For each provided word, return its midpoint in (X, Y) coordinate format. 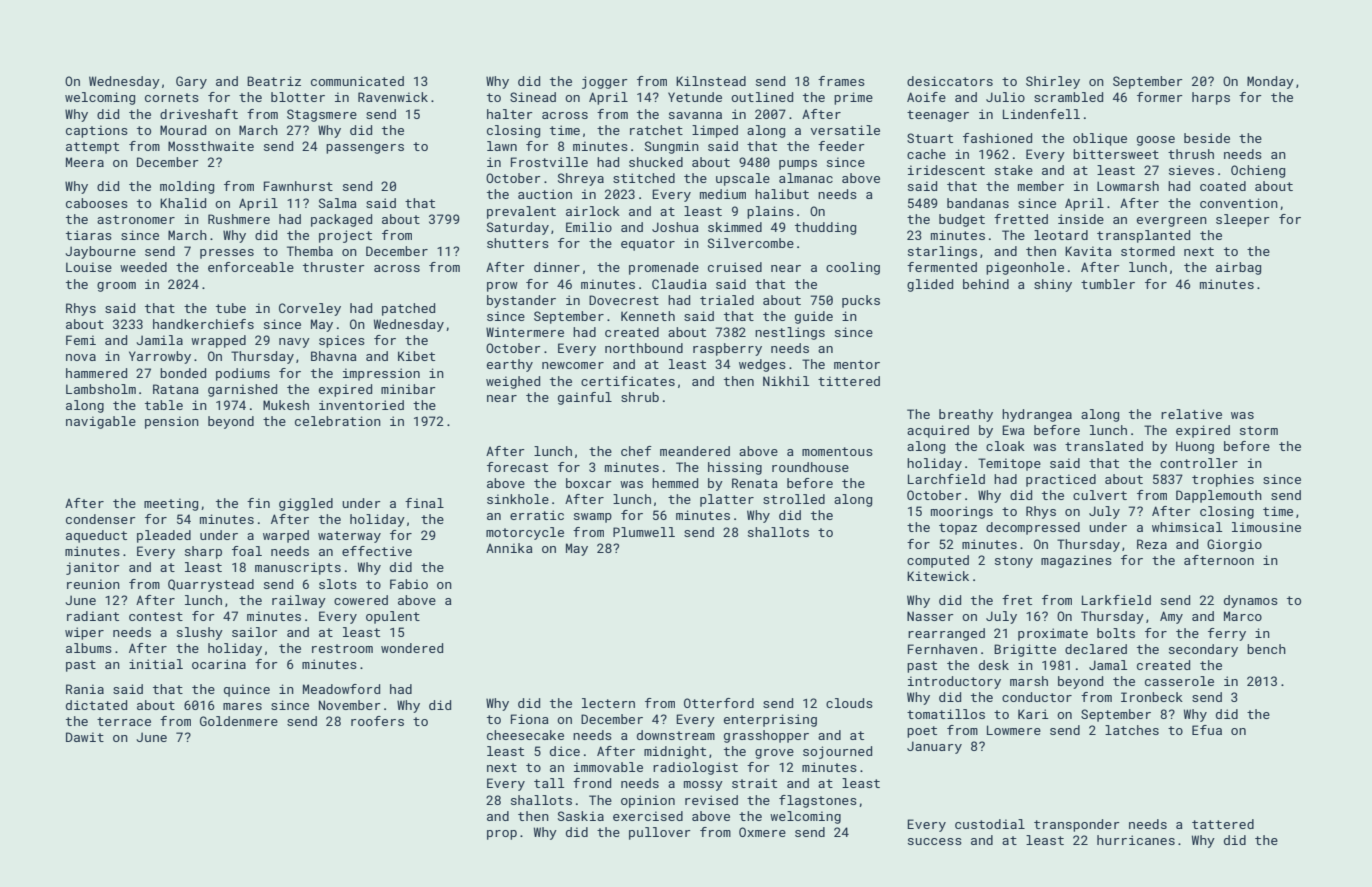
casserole (1179, 681)
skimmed (735, 227)
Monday (1270, 82)
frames (841, 81)
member (1041, 186)
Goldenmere (239, 721)
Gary (191, 82)
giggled (306, 504)
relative (1191, 414)
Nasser (930, 616)
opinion (648, 801)
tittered (849, 381)
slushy (200, 633)
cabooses (97, 203)
